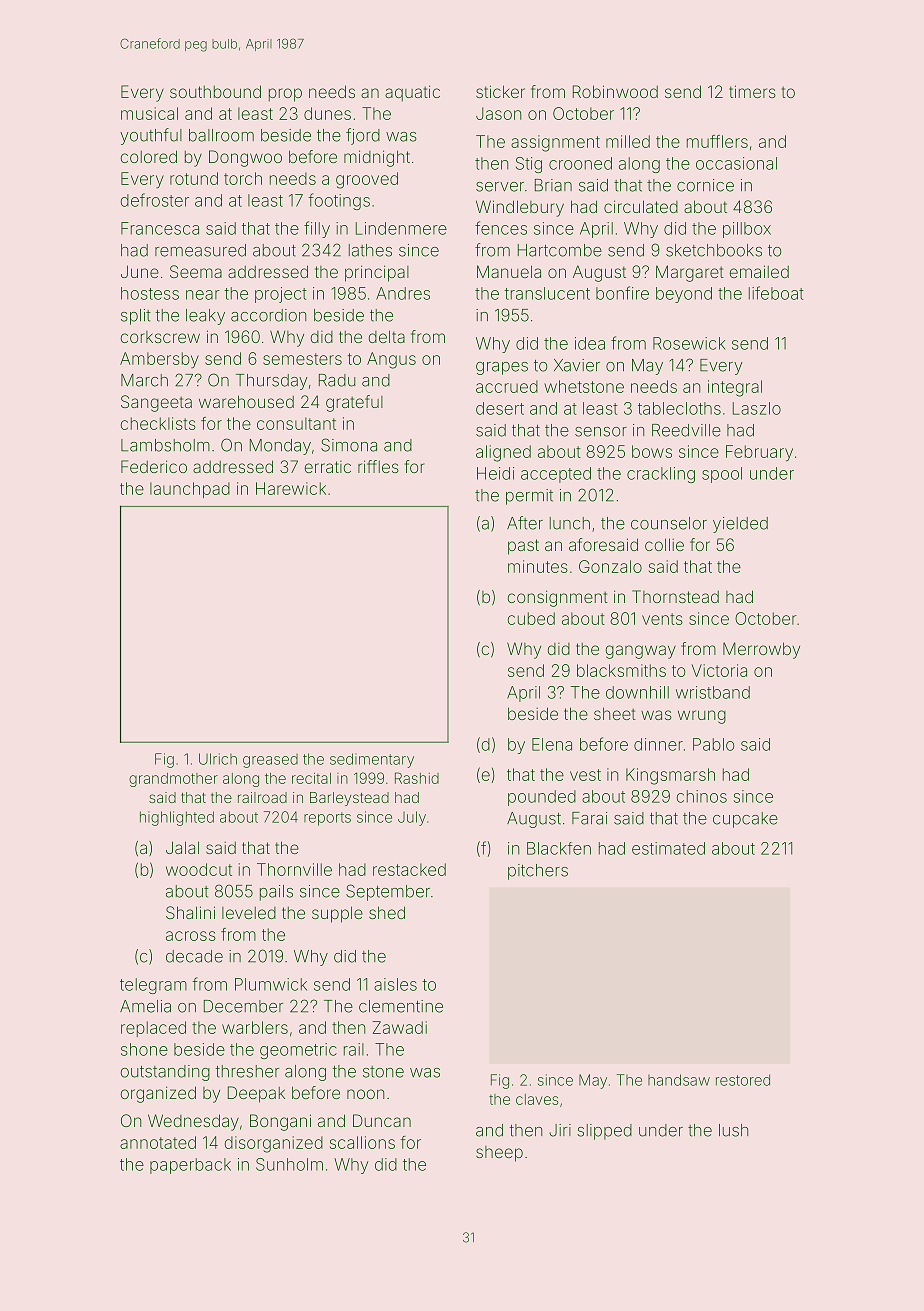  What do you see at coordinates (740, 525) in the screenshot?
I see `yielded` at bounding box center [740, 525].
